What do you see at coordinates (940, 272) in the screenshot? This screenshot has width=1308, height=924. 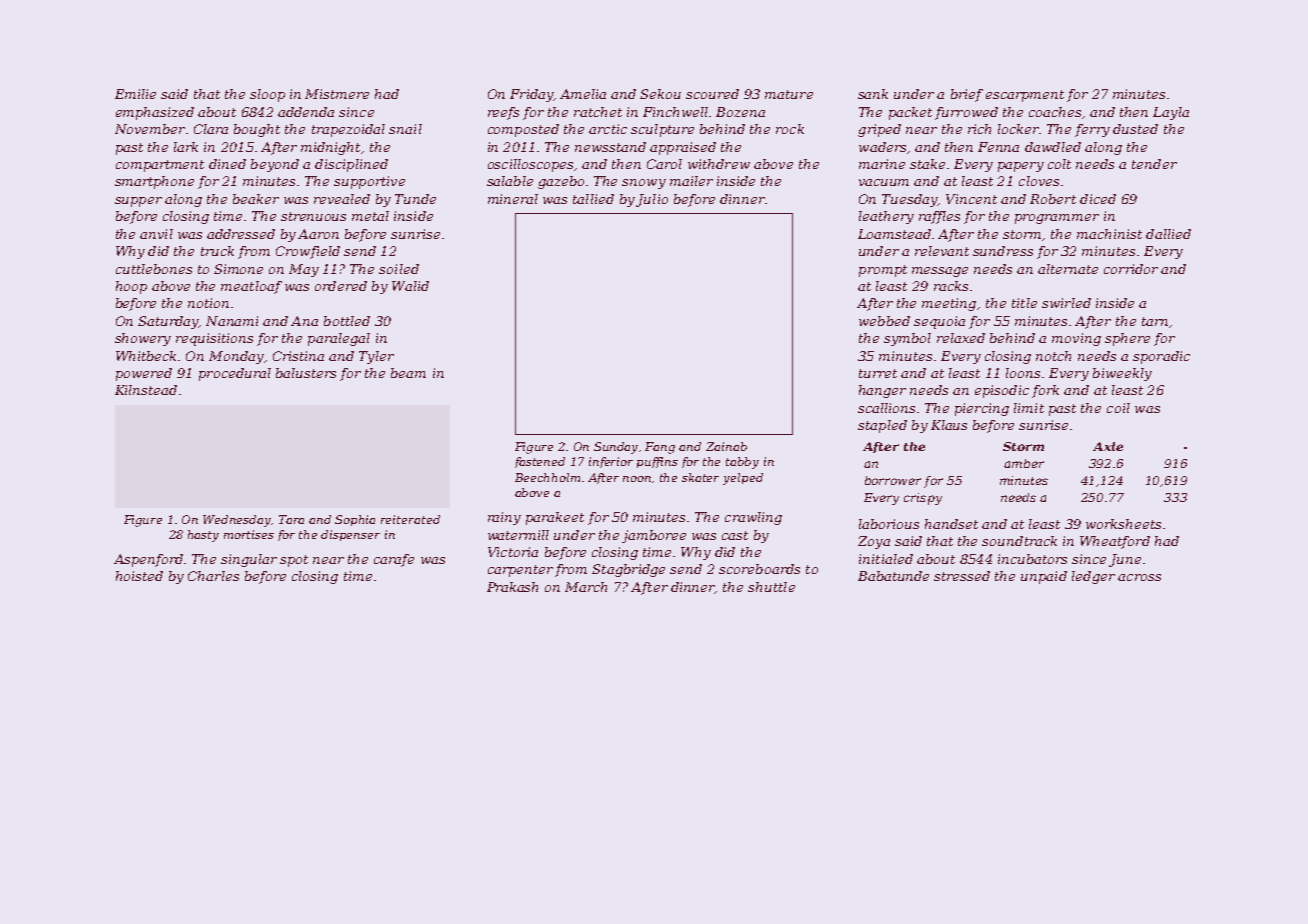 I see `message` at bounding box center [940, 272].
